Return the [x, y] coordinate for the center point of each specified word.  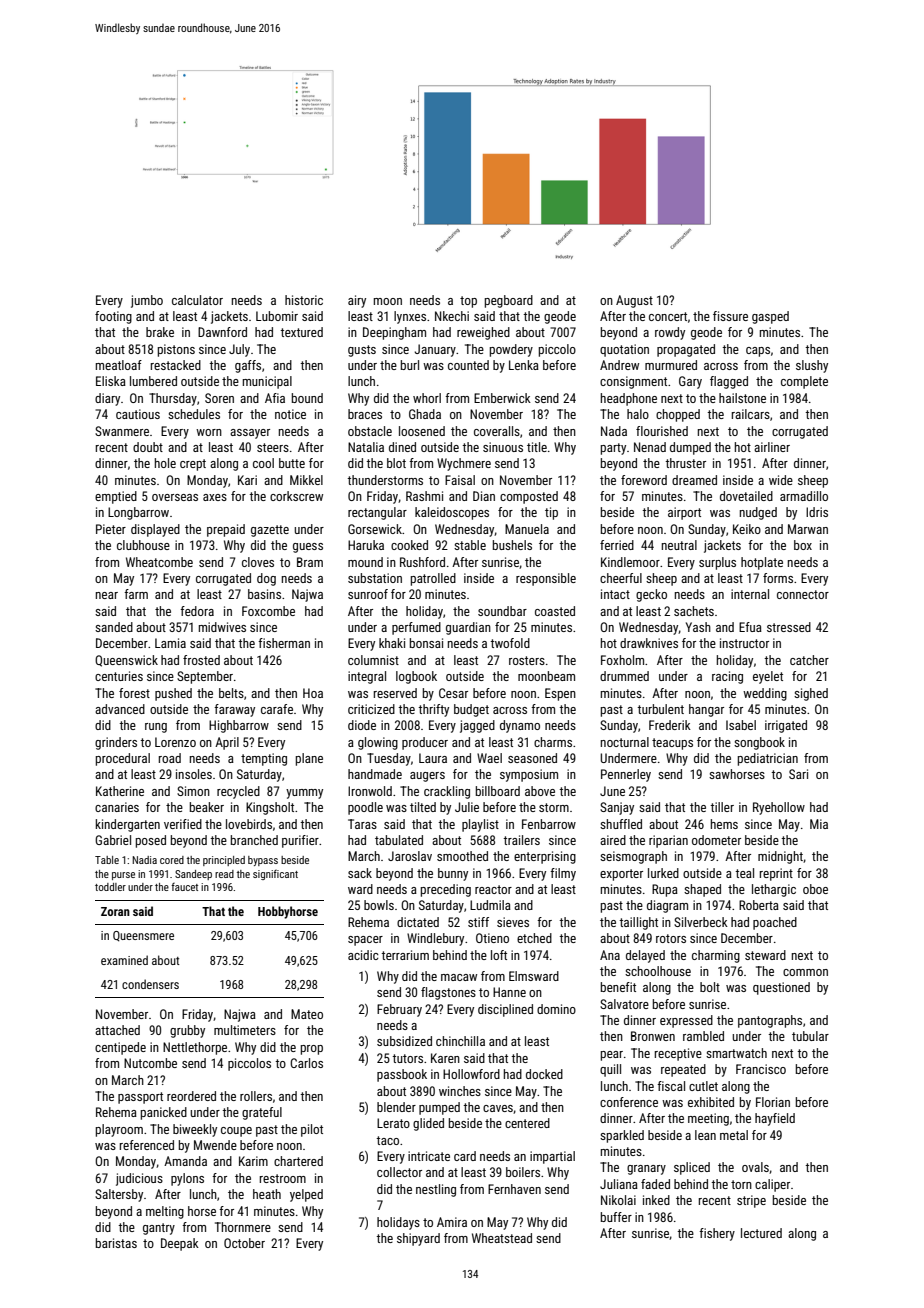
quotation [624, 350]
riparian [668, 841]
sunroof [368, 594]
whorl [427, 398]
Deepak [180, 1244]
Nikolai [618, 1200]
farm [136, 594]
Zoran [115, 911]
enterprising [545, 857]
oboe [815, 889]
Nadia [144, 860]
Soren [219, 398]
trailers [521, 840]
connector [803, 594]
